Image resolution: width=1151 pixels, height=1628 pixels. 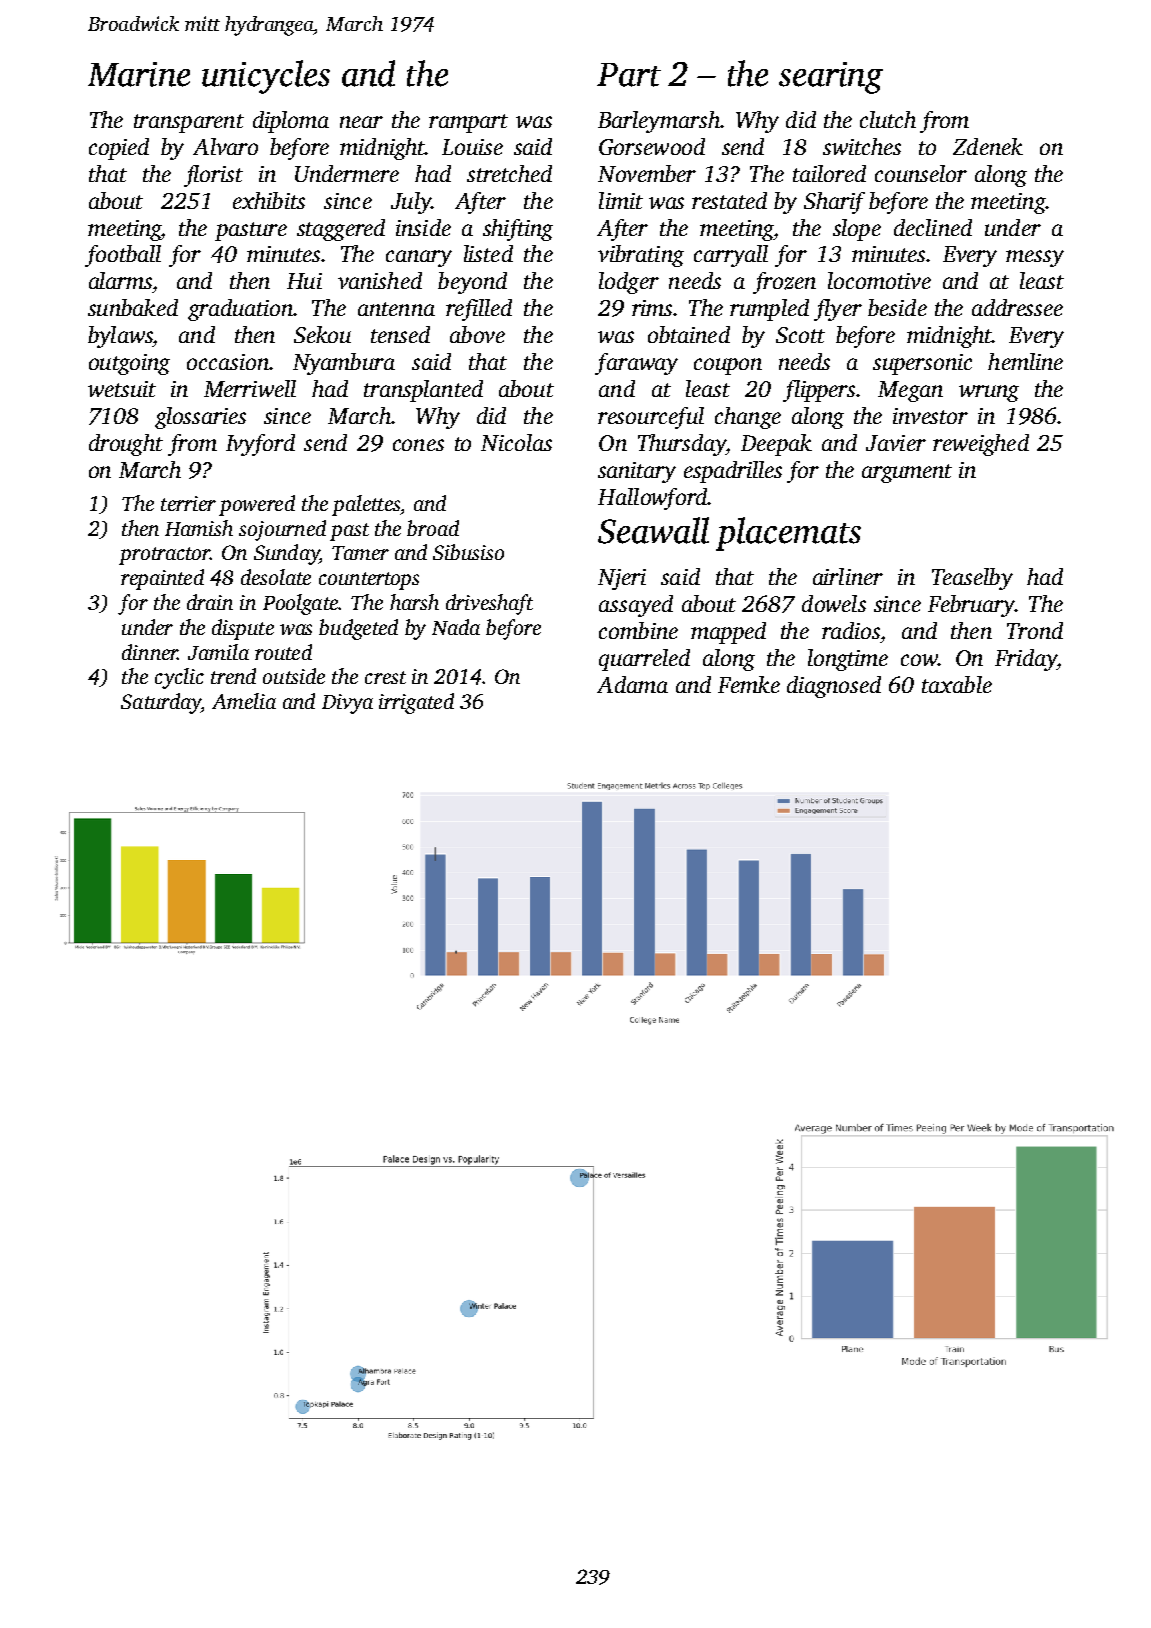 What do you see at coordinates (244, 701) in the screenshot?
I see `Amelia` at bounding box center [244, 701].
